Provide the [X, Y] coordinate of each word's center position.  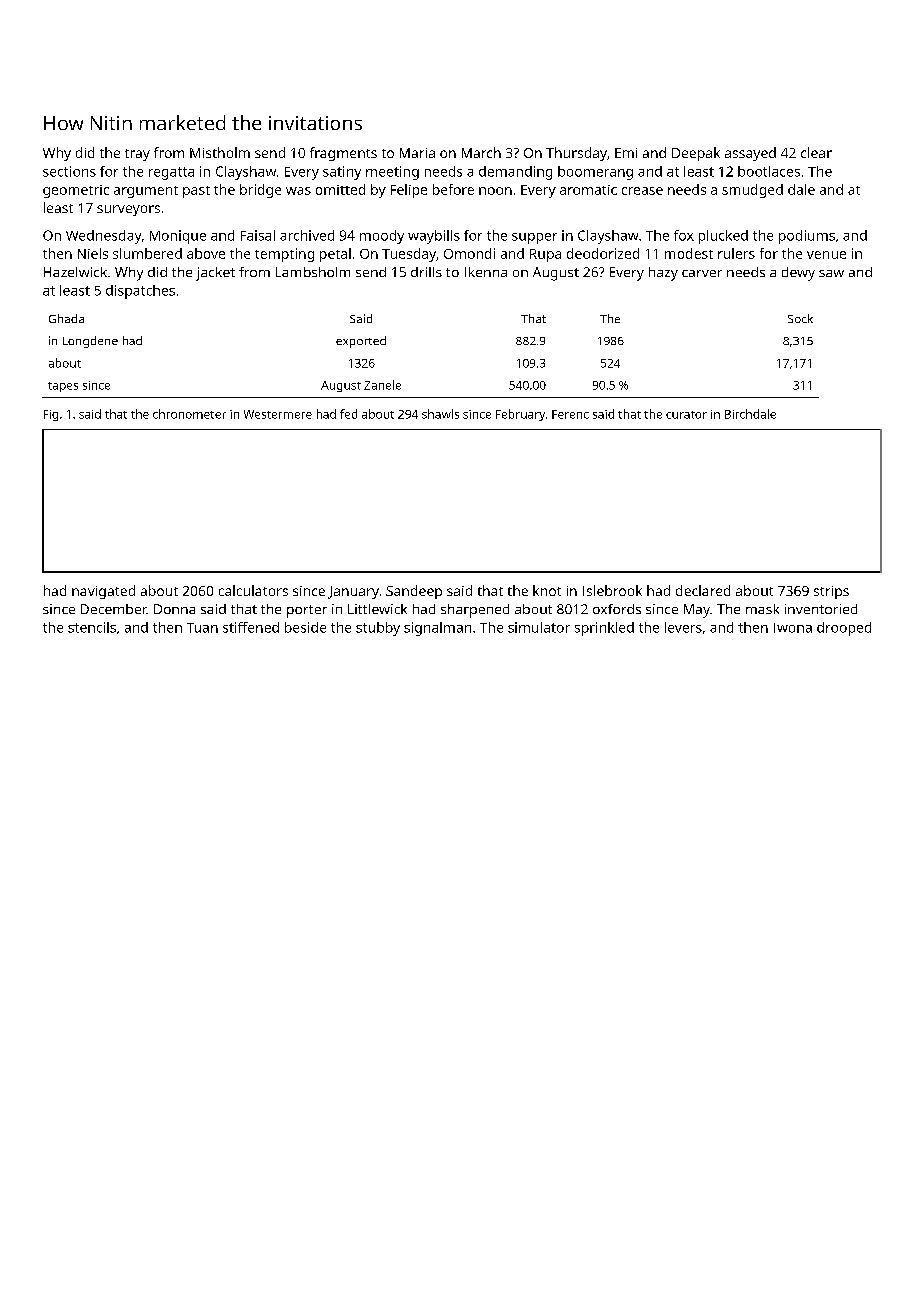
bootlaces [769, 171]
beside [305, 627]
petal [335, 255]
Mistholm [220, 152]
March [481, 152]
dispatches [140, 292]
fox [684, 235]
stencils [92, 627]
